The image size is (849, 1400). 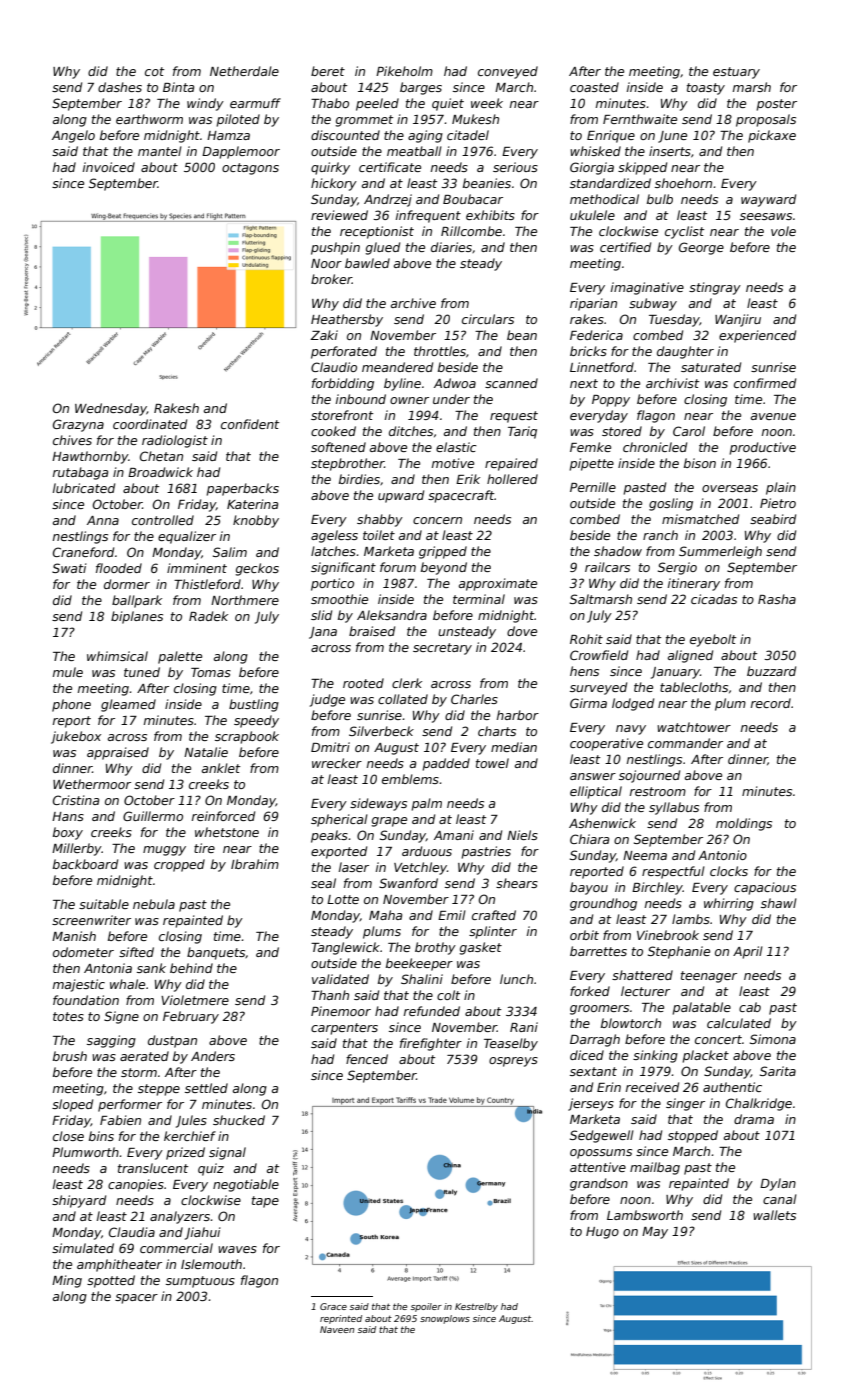 I want to click on Tariq, so click(x=522, y=432).
